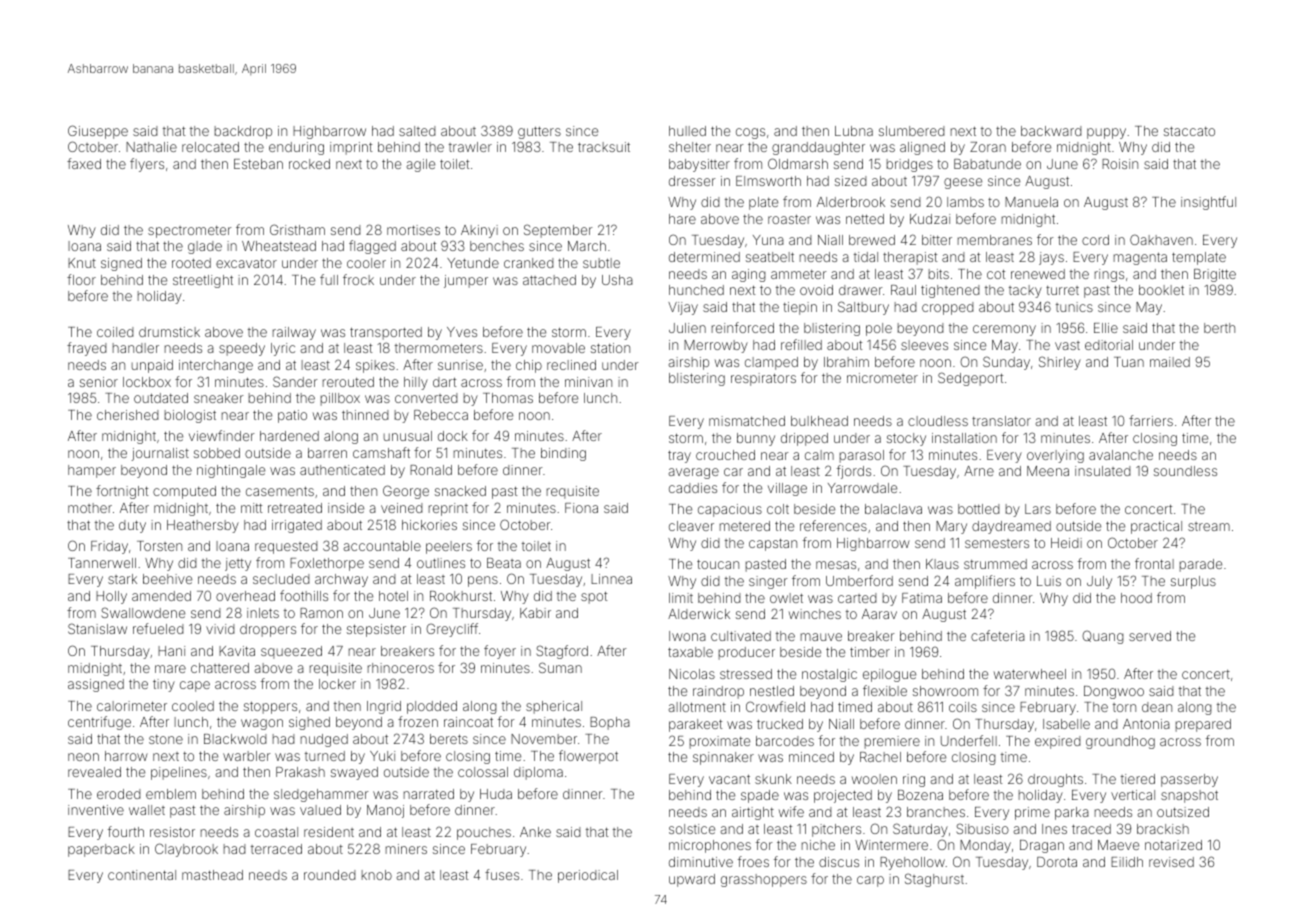 The height and width of the screenshot is (924, 1308). Describe the element at coordinates (217, 453) in the screenshot. I see `sobbed` at that location.
